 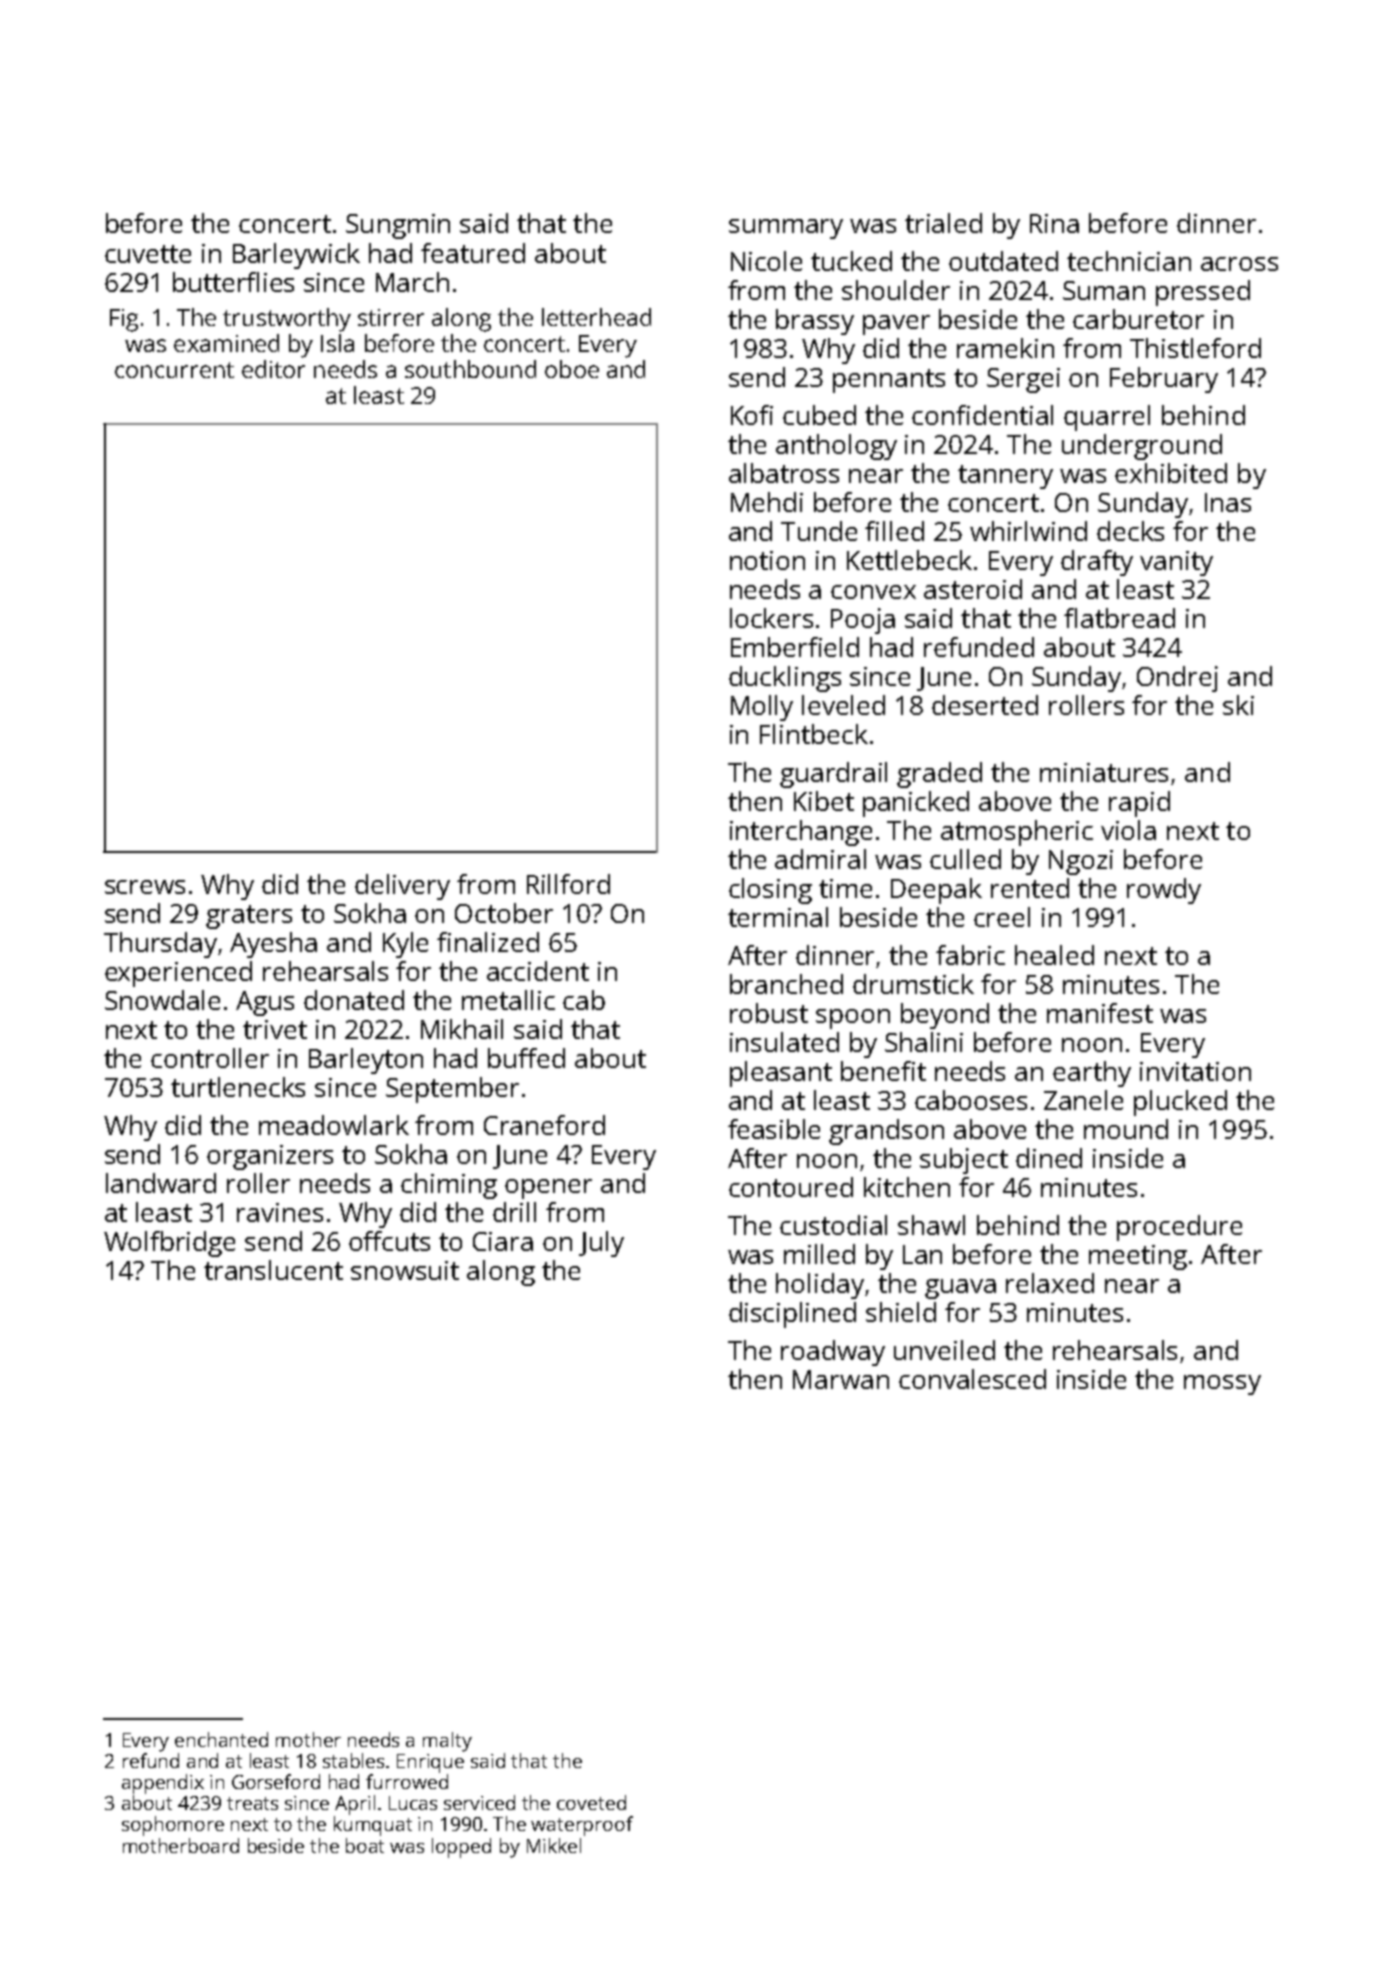 I want to click on Rina, so click(x=1054, y=223).
